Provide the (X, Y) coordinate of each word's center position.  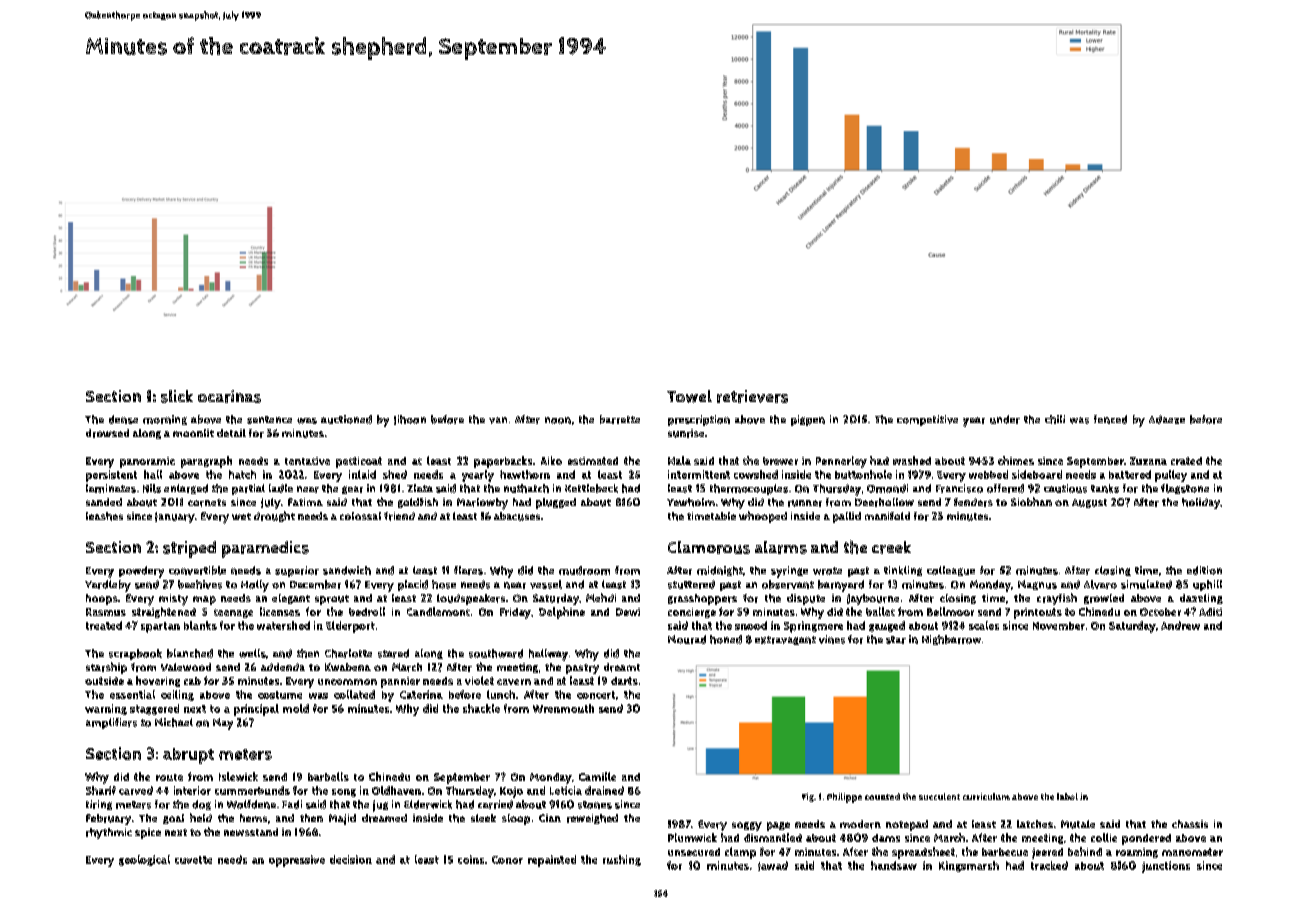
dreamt (622, 667)
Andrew (1180, 625)
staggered (154, 709)
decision (351, 859)
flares (468, 570)
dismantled (773, 837)
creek (891, 547)
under (1005, 419)
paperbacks (503, 462)
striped (189, 549)
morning (165, 420)
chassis (1190, 824)
